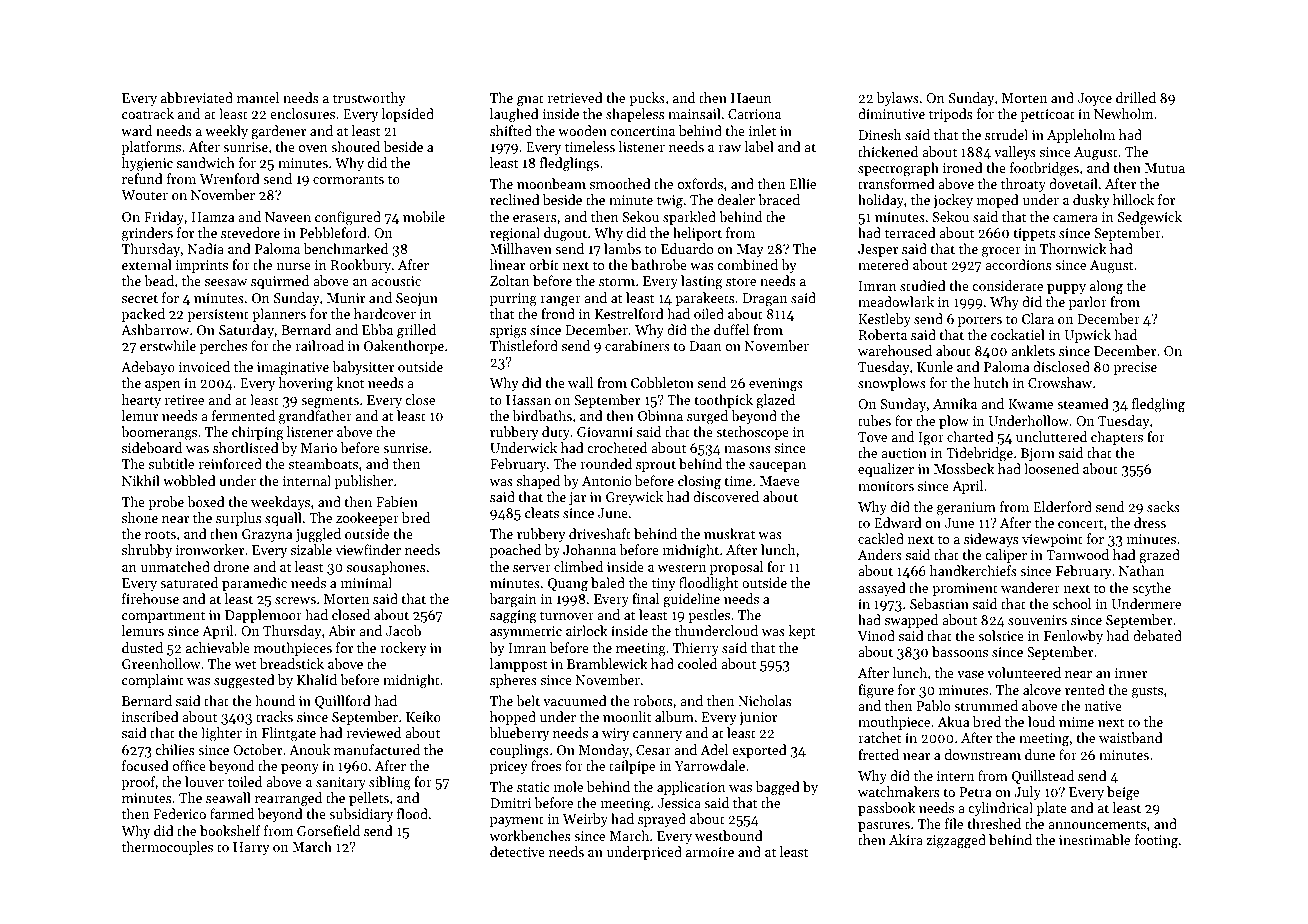  I want to click on thermocouples, so click(167, 848).
